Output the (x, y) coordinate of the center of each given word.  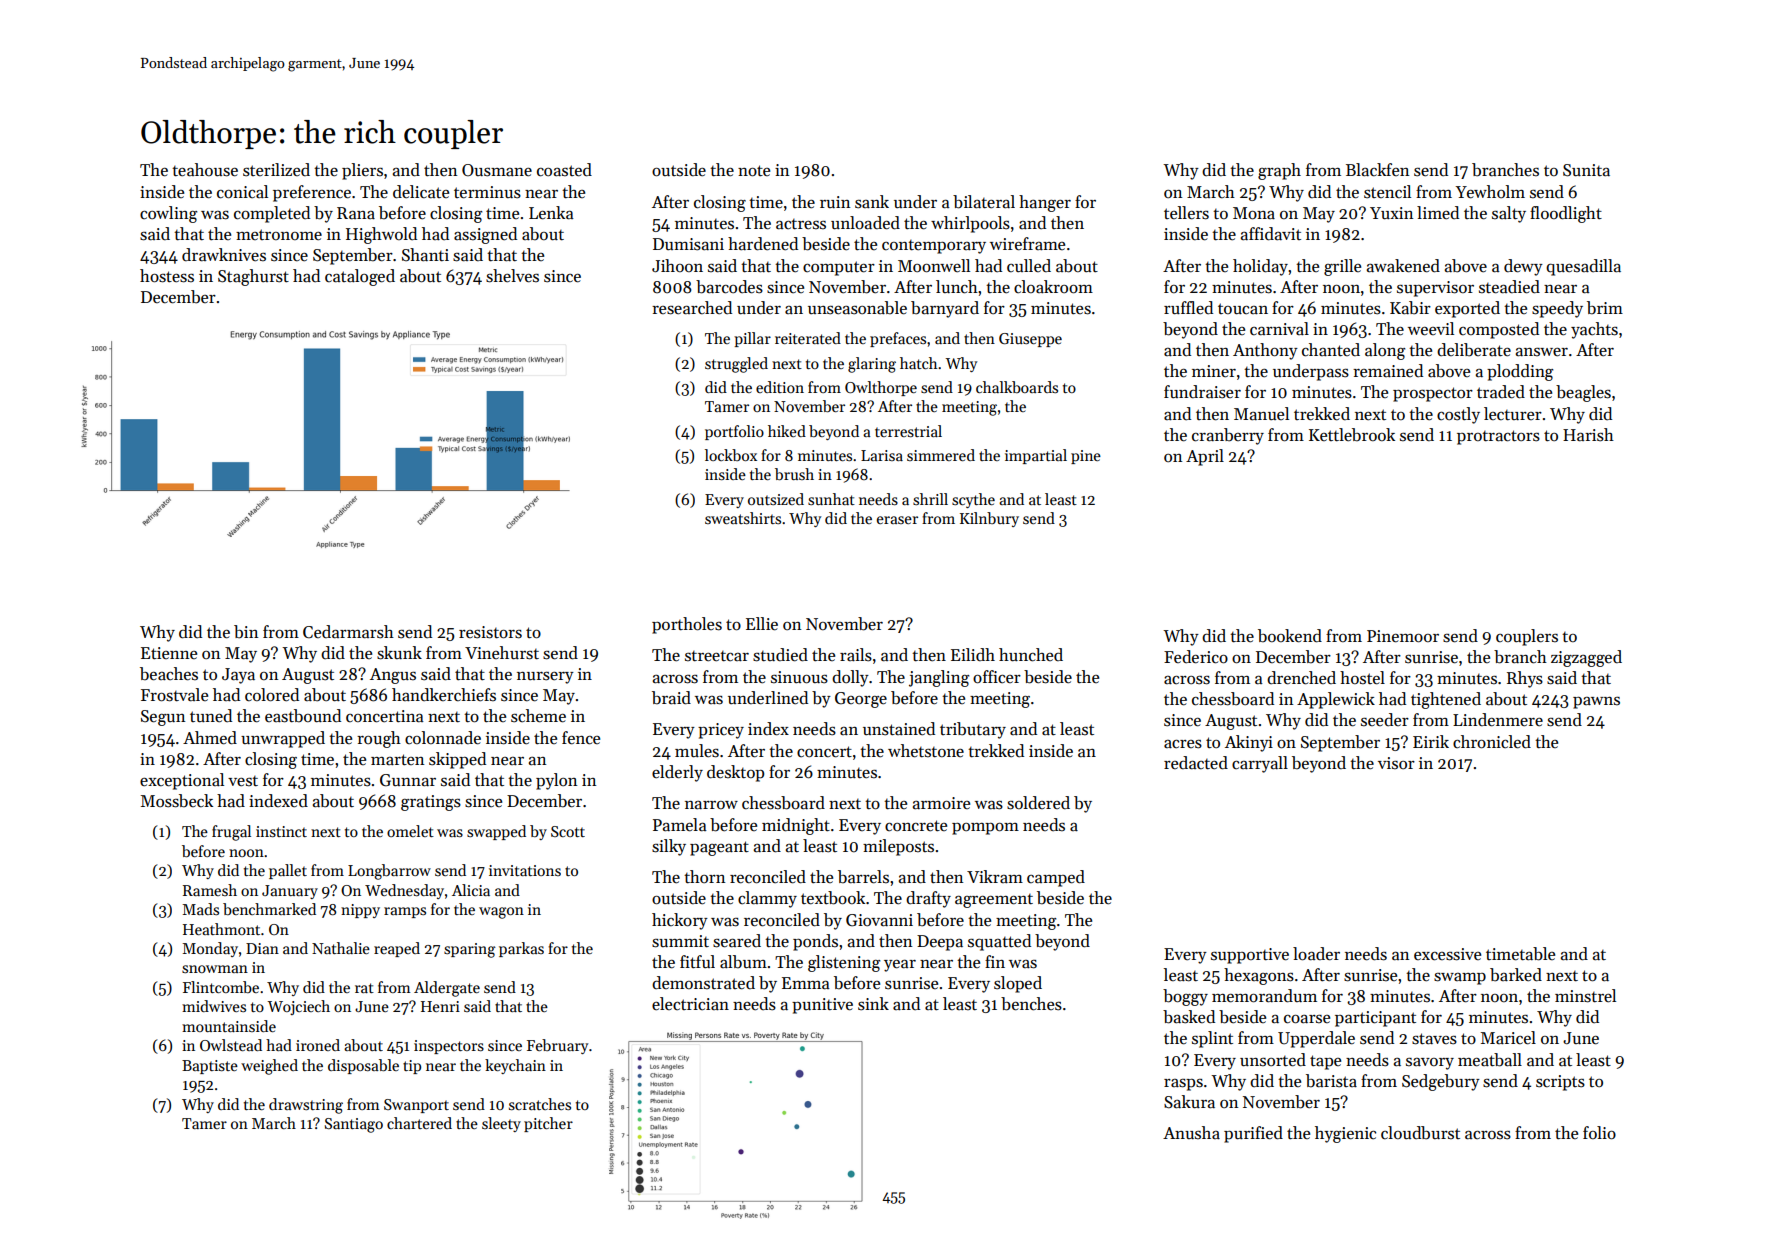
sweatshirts (743, 518)
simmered (941, 455)
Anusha (1191, 1133)
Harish (1588, 435)
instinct (281, 831)
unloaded (865, 223)
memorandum (1264, 996)
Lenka (551, 213)
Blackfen (1377, 170)
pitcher (548, 1124)
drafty (928, 899)
